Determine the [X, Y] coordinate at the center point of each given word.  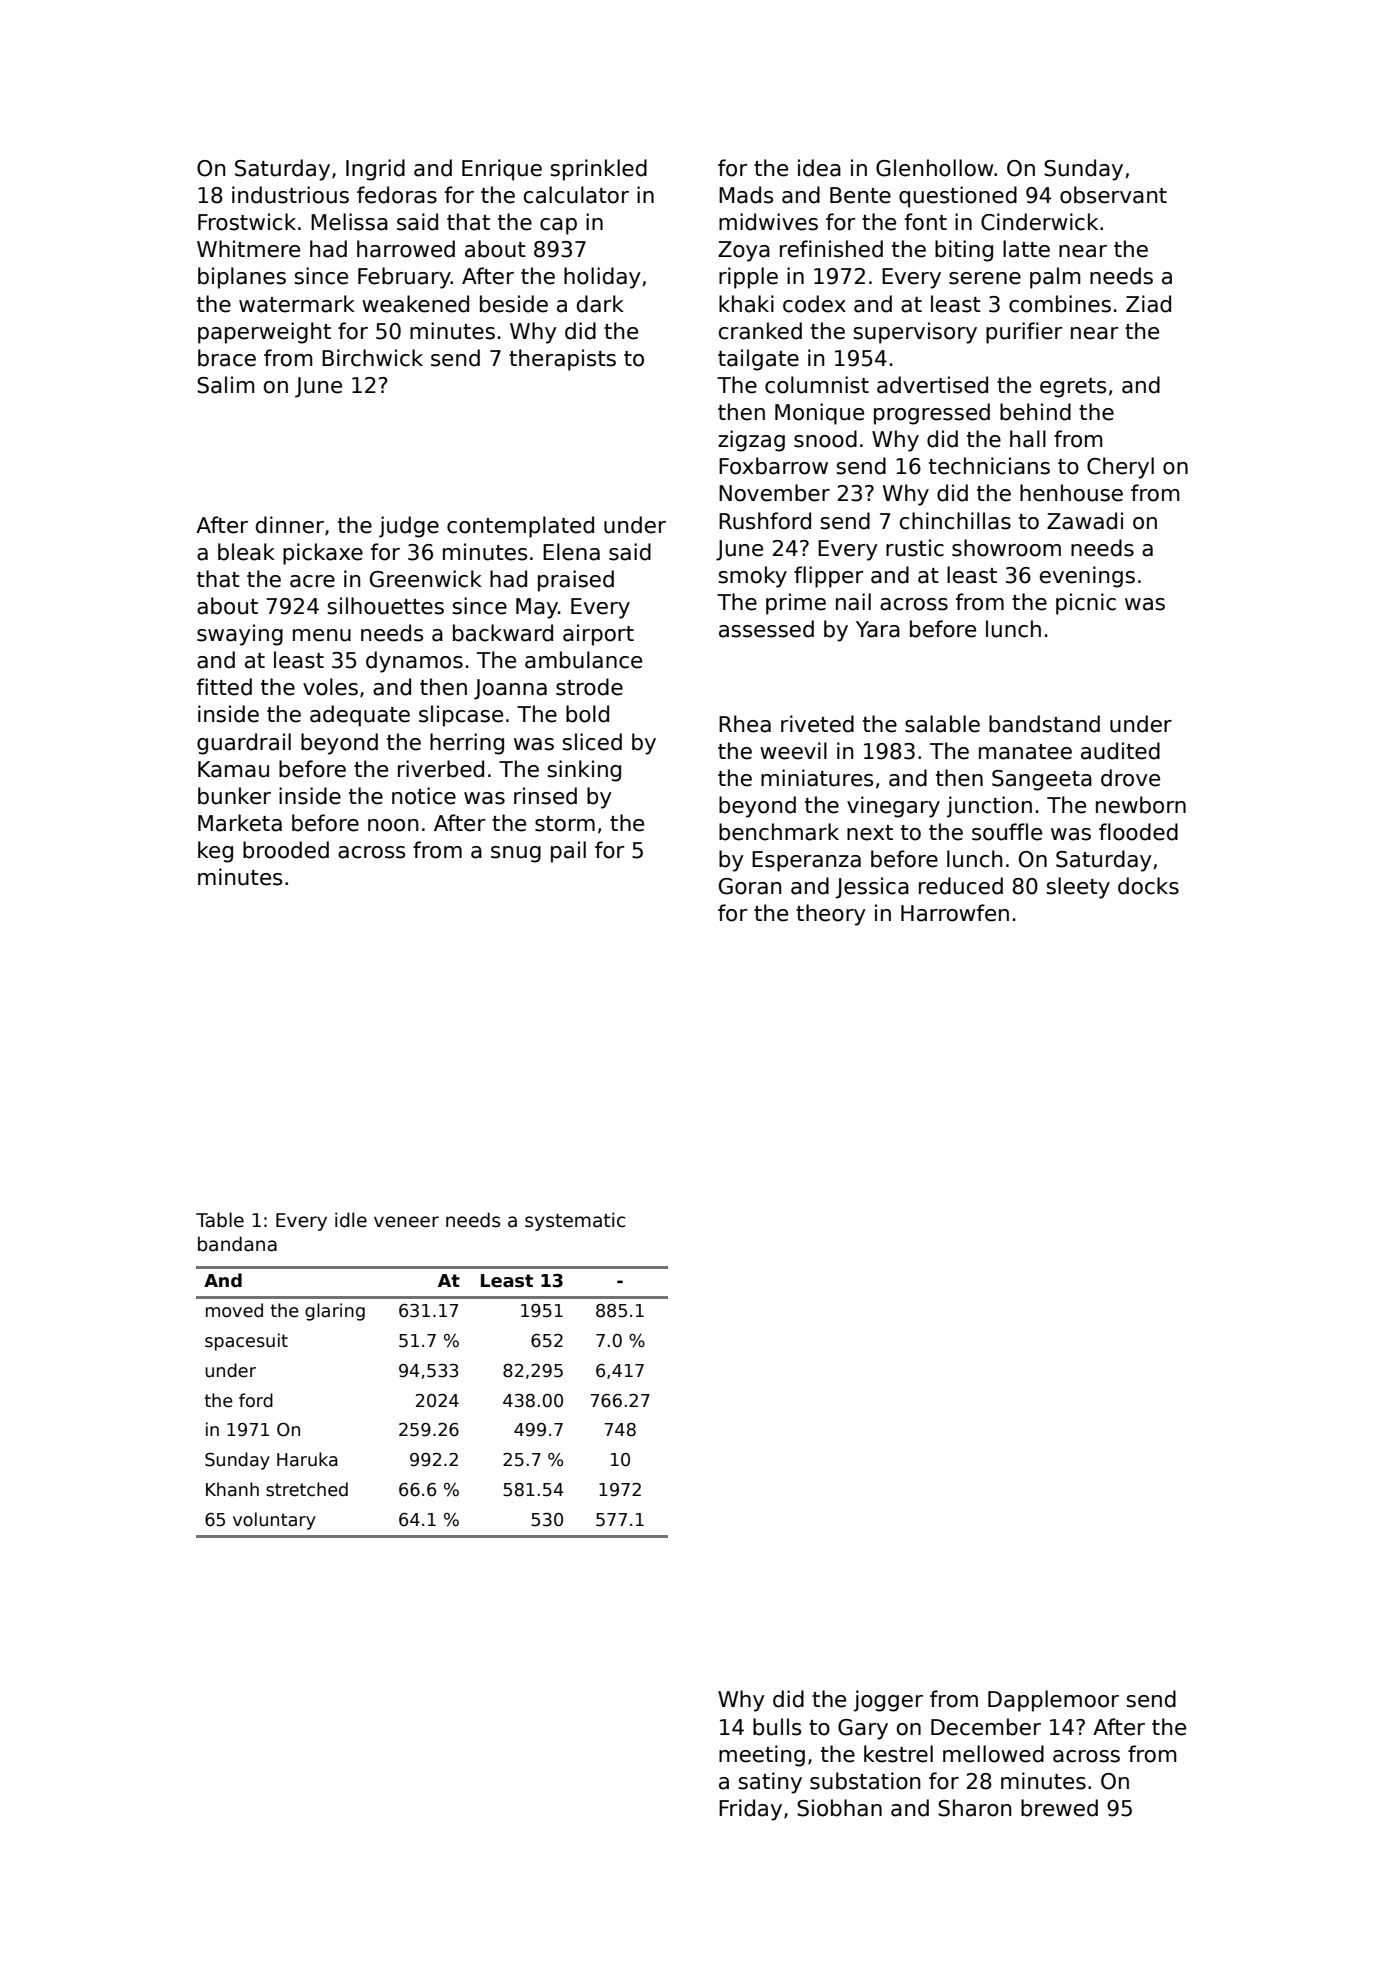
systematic [575, 1221]
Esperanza [806, 861]
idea [819, 168]
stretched [307, 1489]
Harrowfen [955, 913]
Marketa [240, 823]
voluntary [274, 1521]
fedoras [397, 195]
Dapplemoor [1053, 1701]
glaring [335, 1312]
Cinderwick [1039, 222]
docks [1148, 886]
